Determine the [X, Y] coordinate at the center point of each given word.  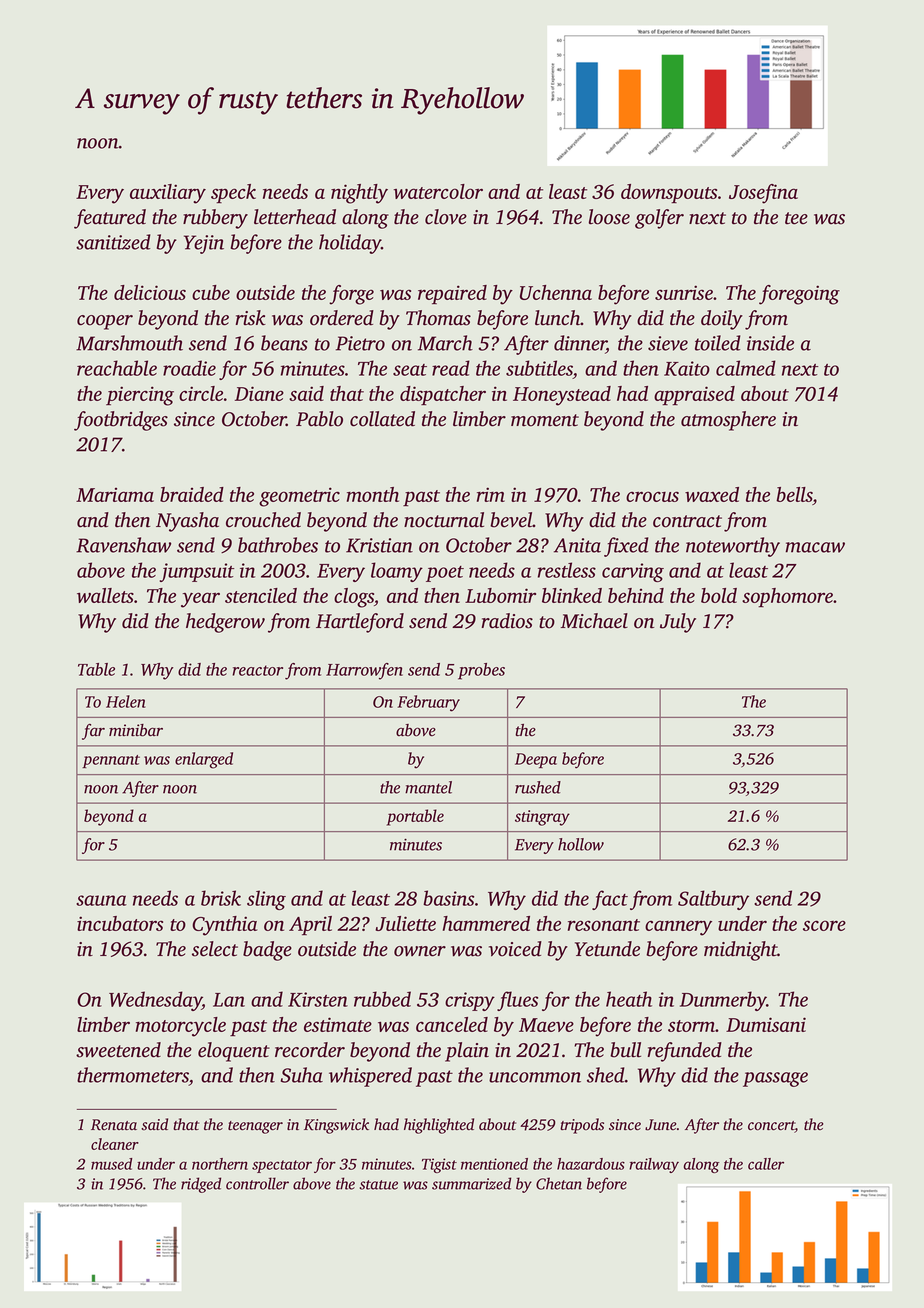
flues [517, 1001]
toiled [718, 343]
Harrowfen [364, 671]
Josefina [763, 194]
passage [775, 1079]
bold [719, 595]
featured [110, 219]
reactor [257, 670]
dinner [580, 344]
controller [257, 1183]
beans [284, 343]
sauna [101, 900]
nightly [359, 194]
